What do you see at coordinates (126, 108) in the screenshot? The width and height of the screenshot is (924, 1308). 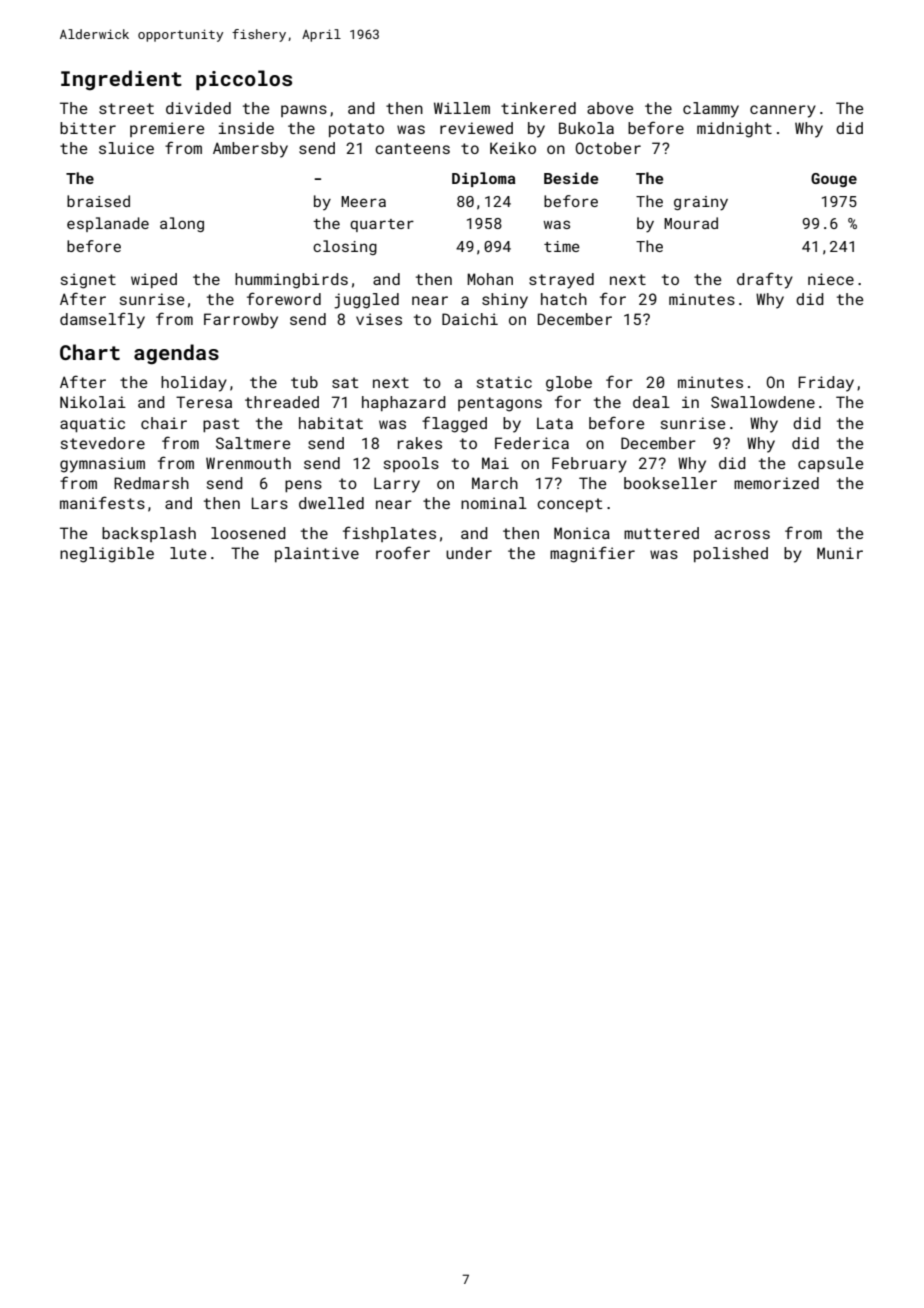 I see `street` at bounding box center [126, 108].
